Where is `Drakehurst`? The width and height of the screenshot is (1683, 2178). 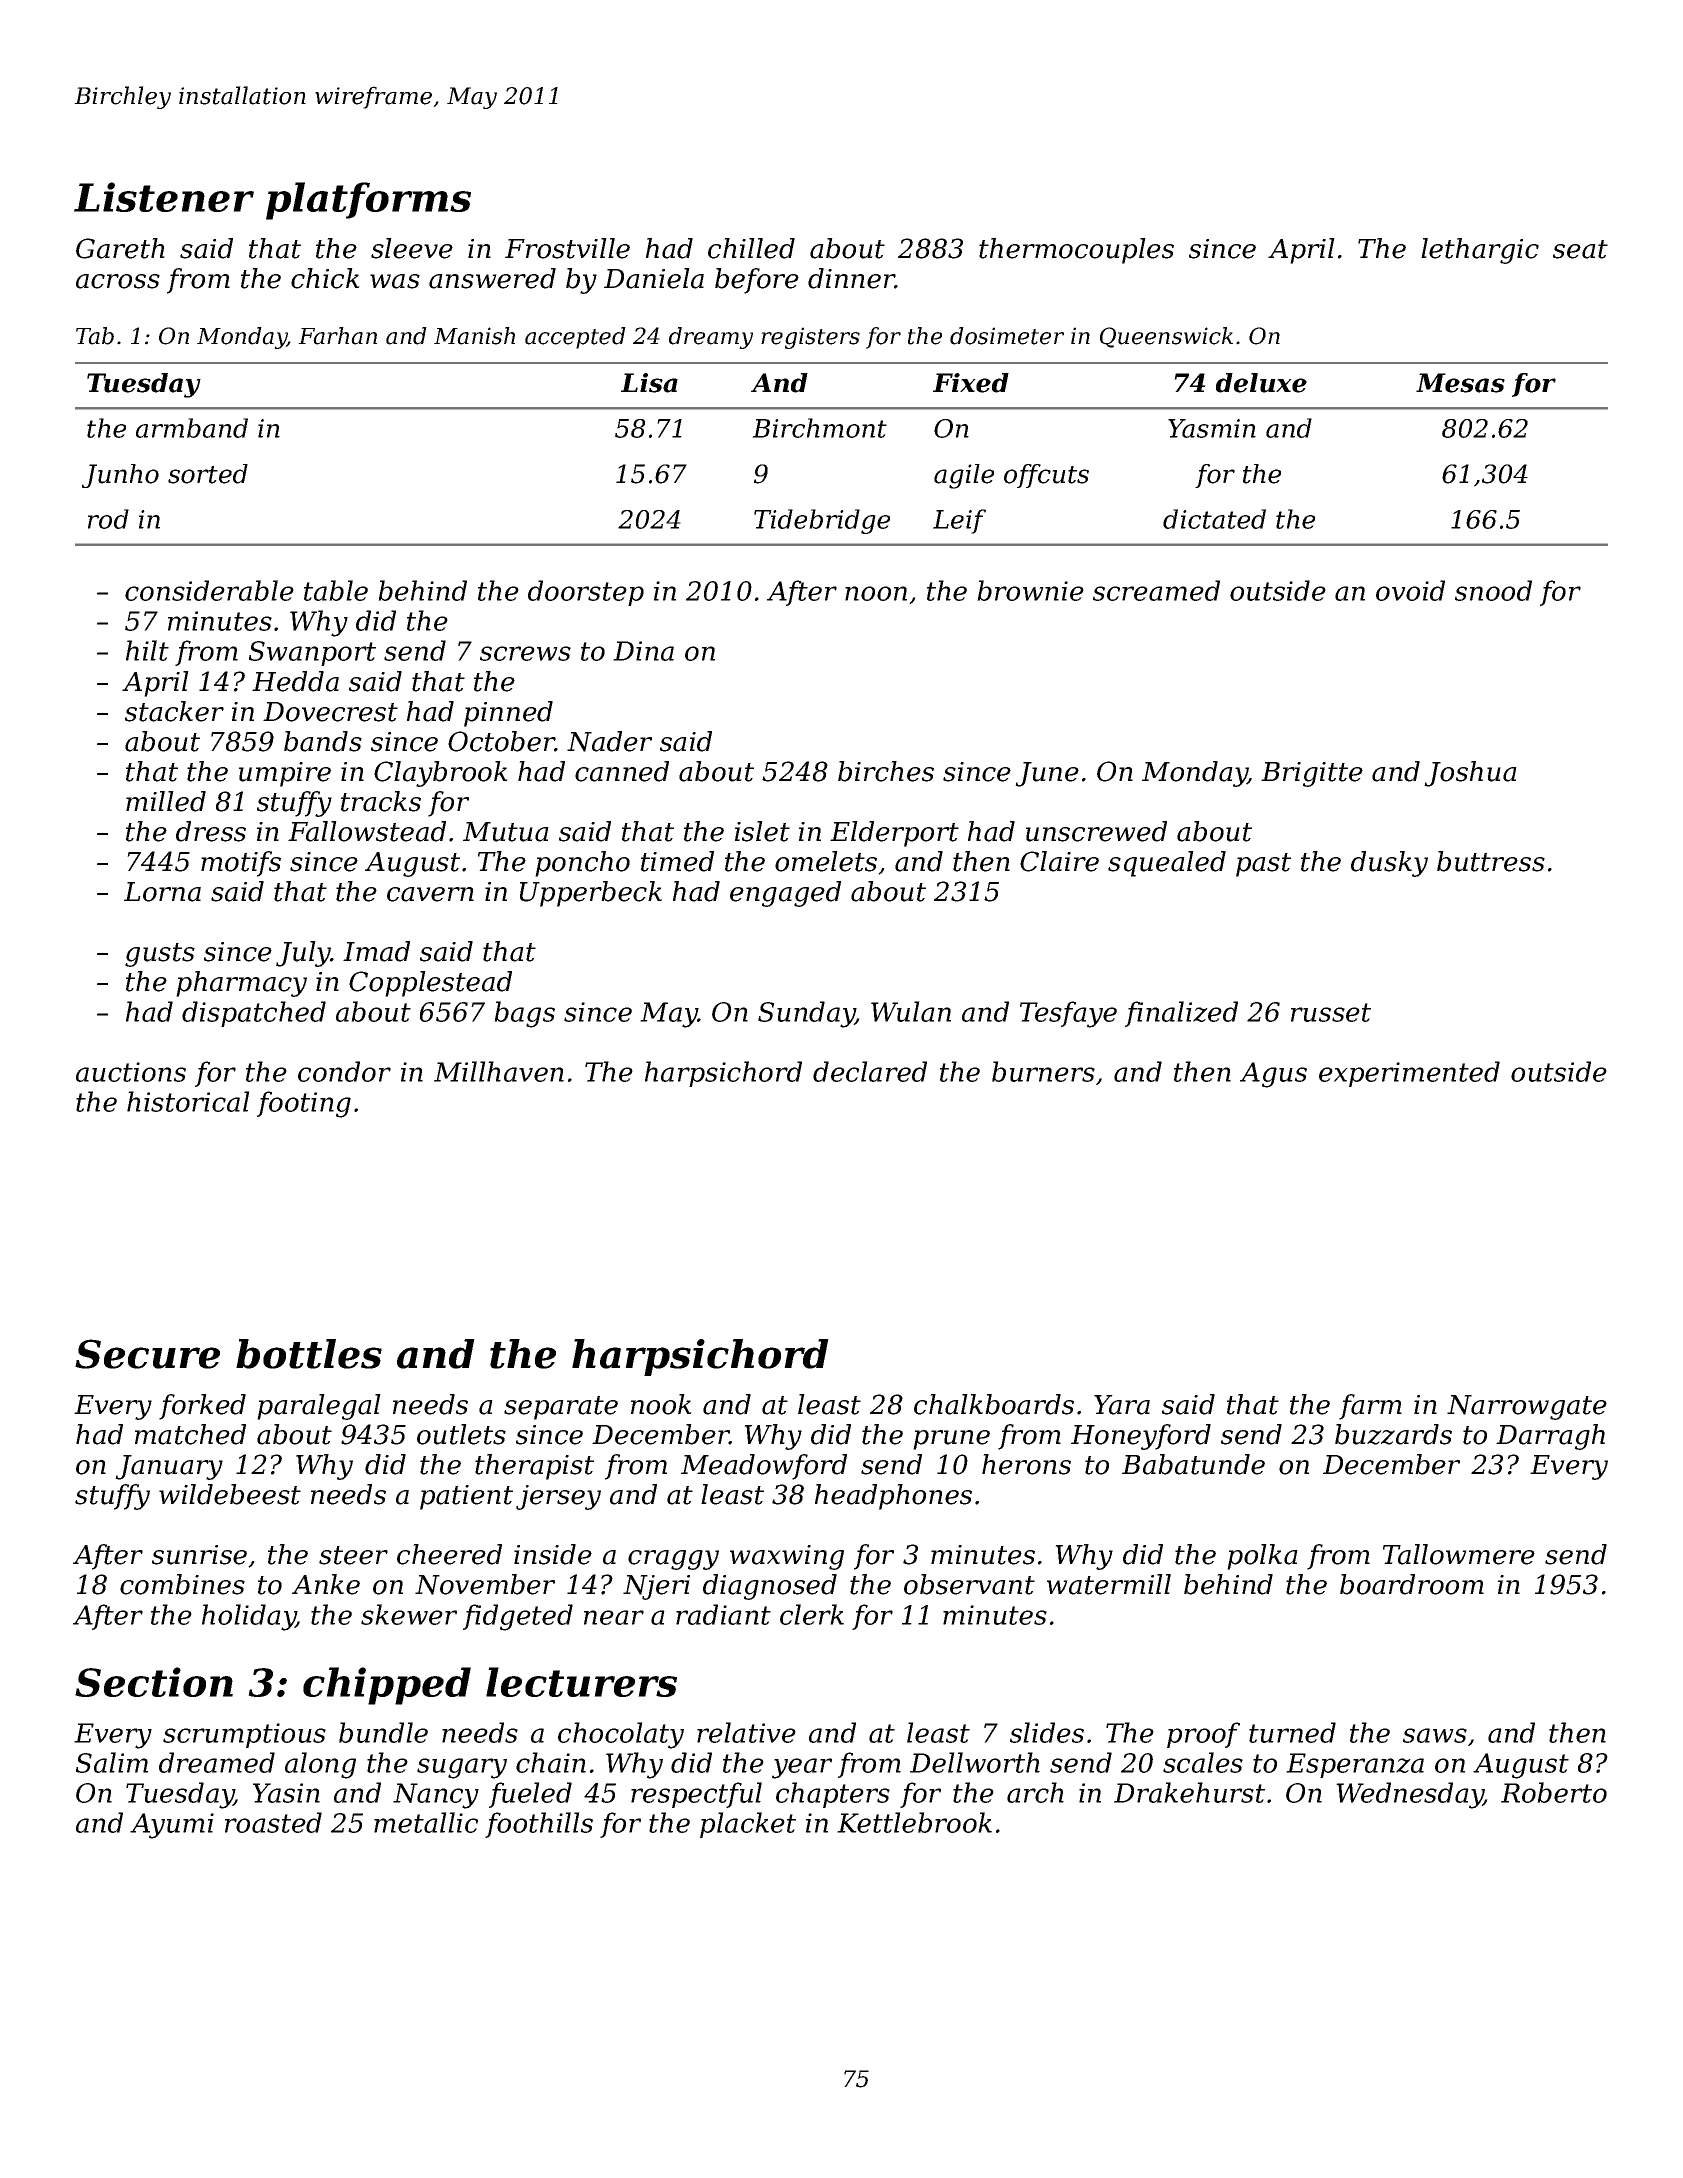
Drakehurst is located at coordinates (1189, 1792).
